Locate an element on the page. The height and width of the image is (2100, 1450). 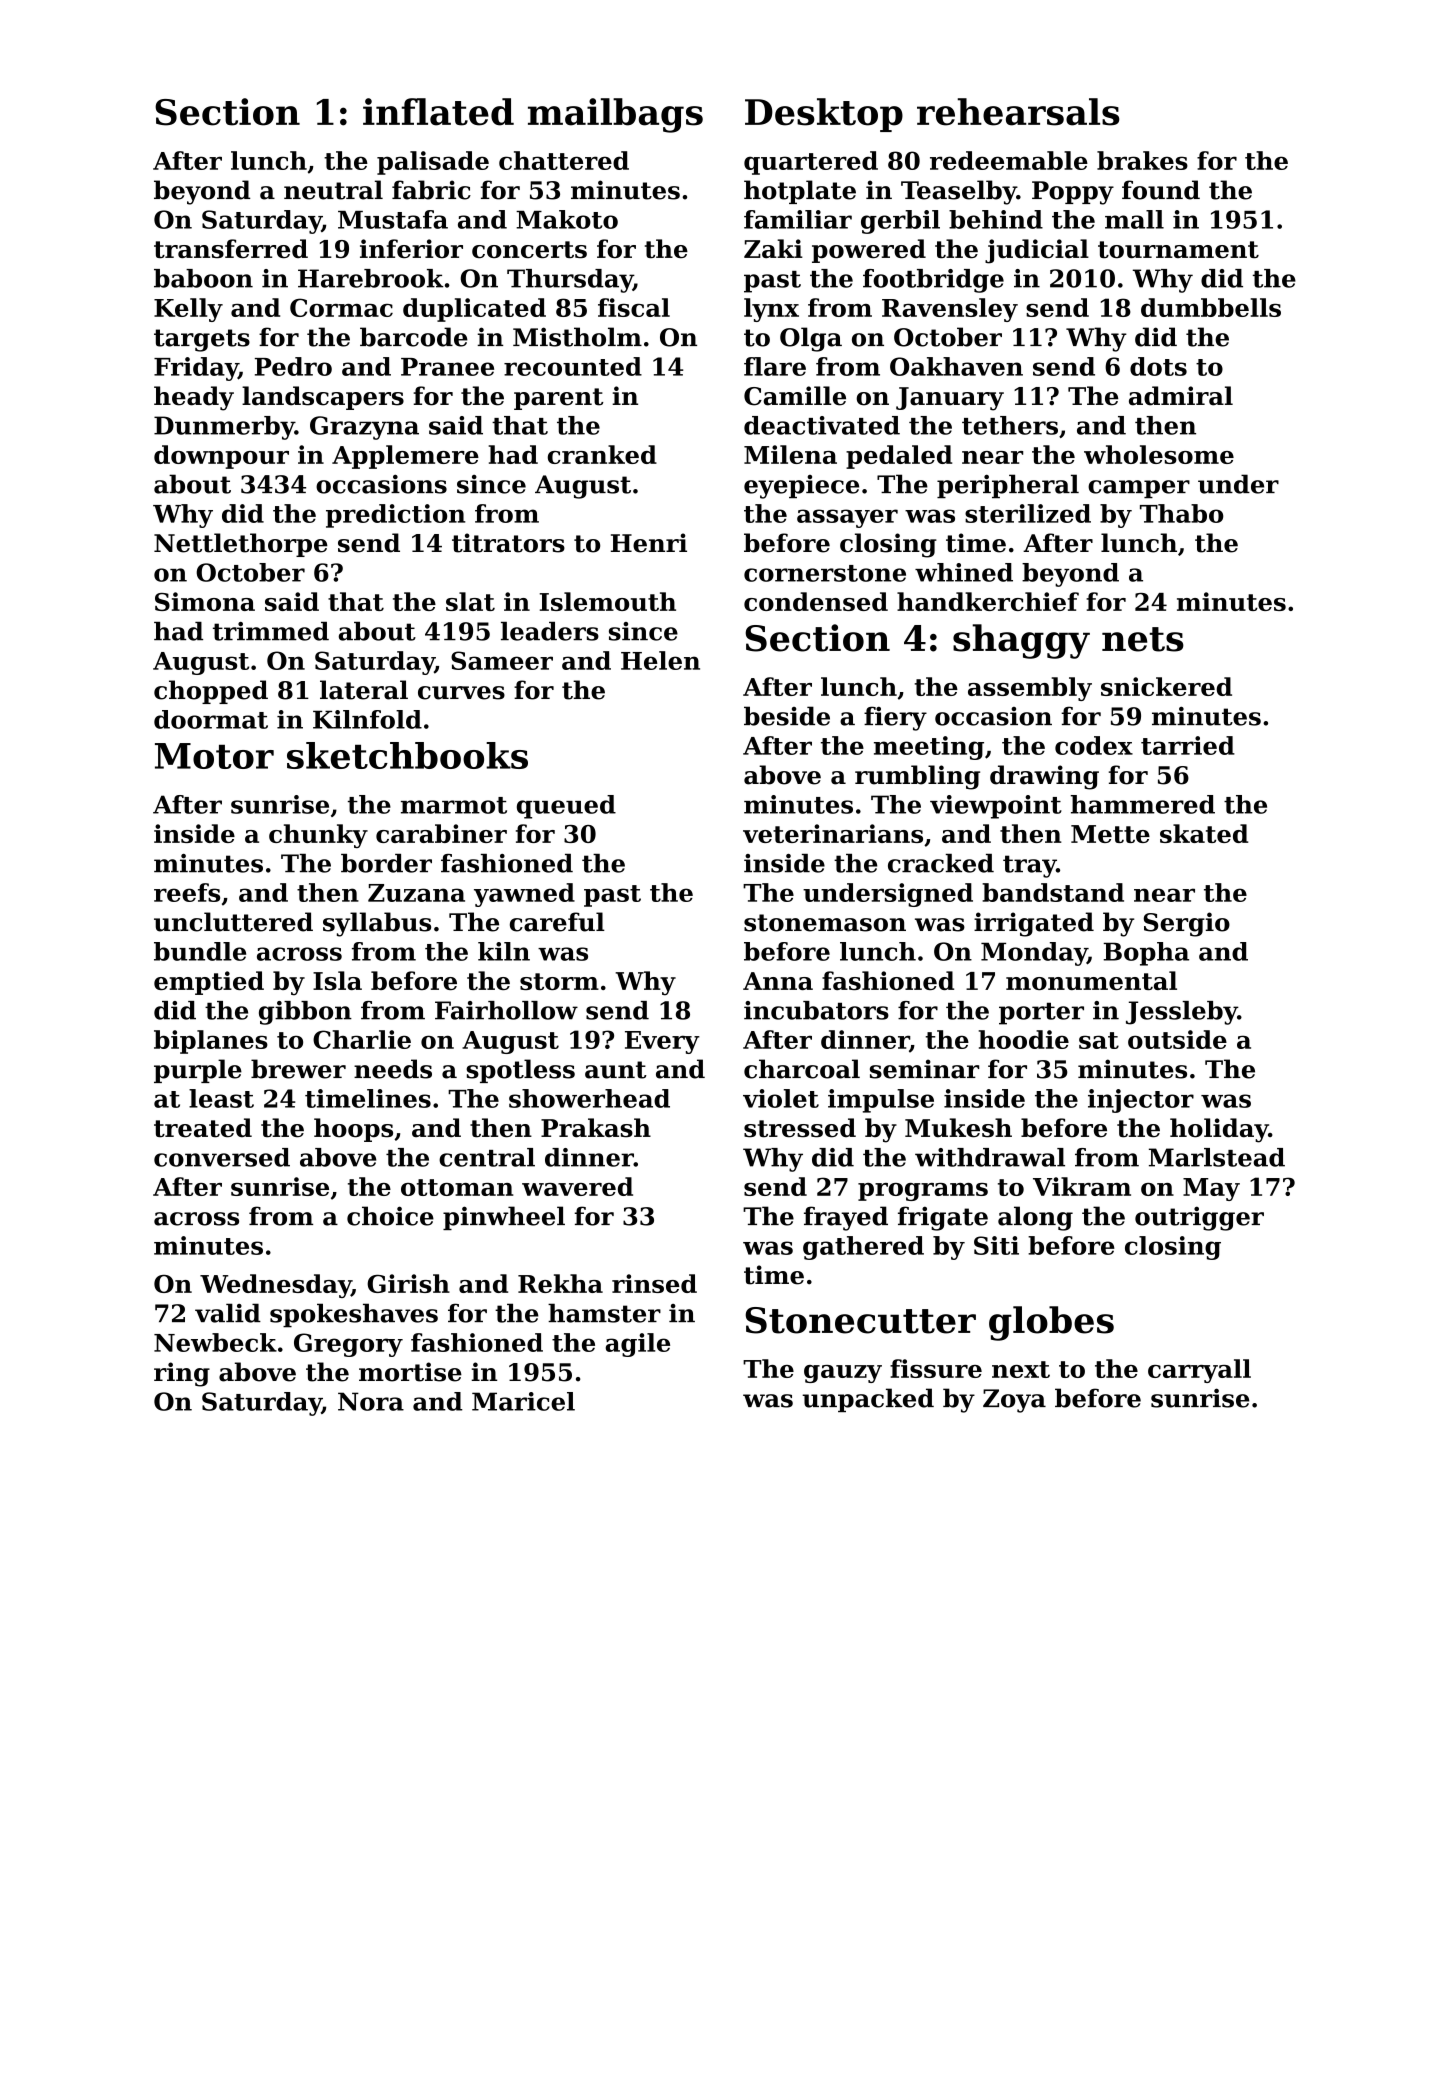
Helen is located at coordinates (660, 660).
